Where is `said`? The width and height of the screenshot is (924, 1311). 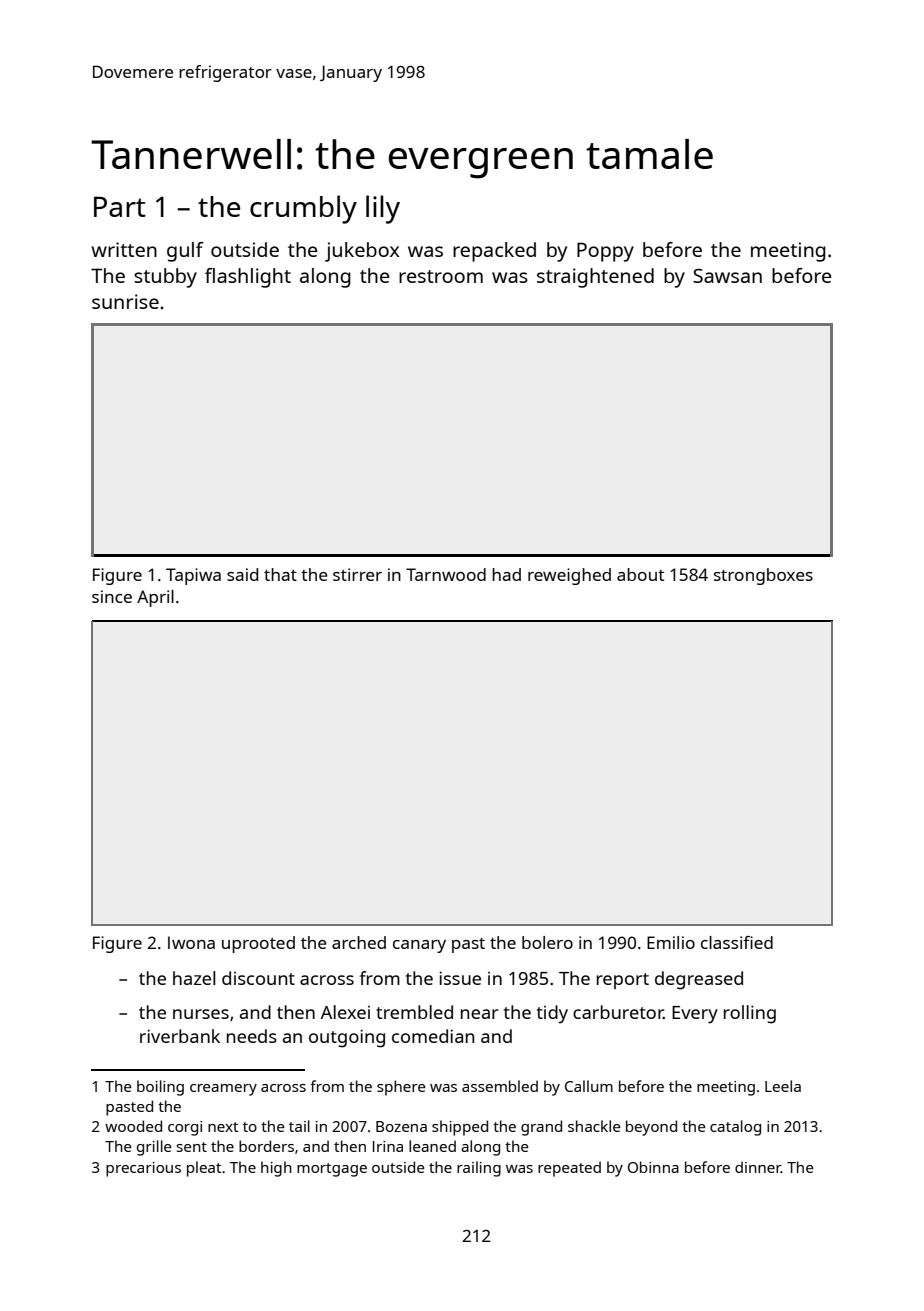
said is located at coordinates (242, 574).
